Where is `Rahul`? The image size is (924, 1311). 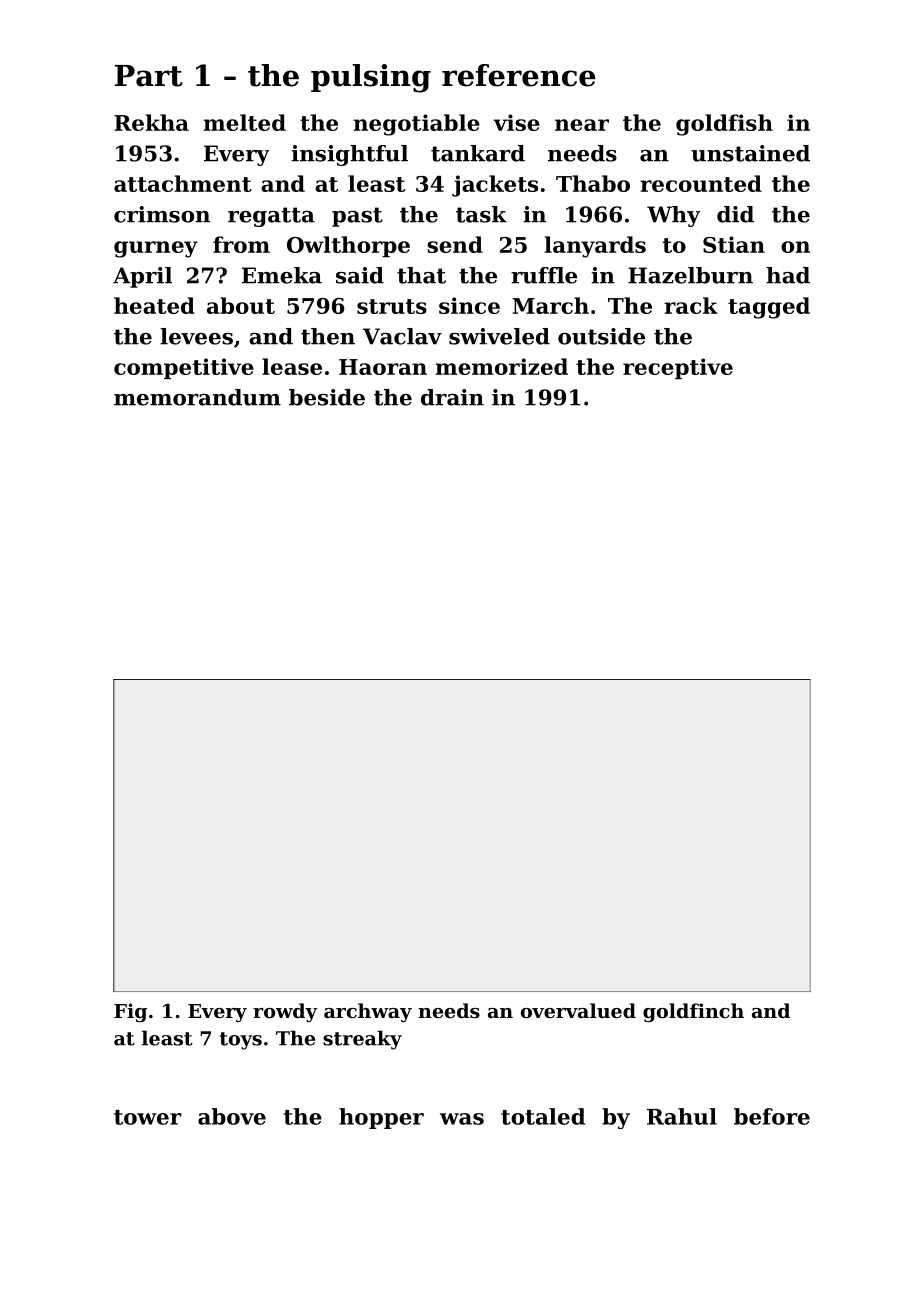
Rahul is located at coordinates (682, 1116).
